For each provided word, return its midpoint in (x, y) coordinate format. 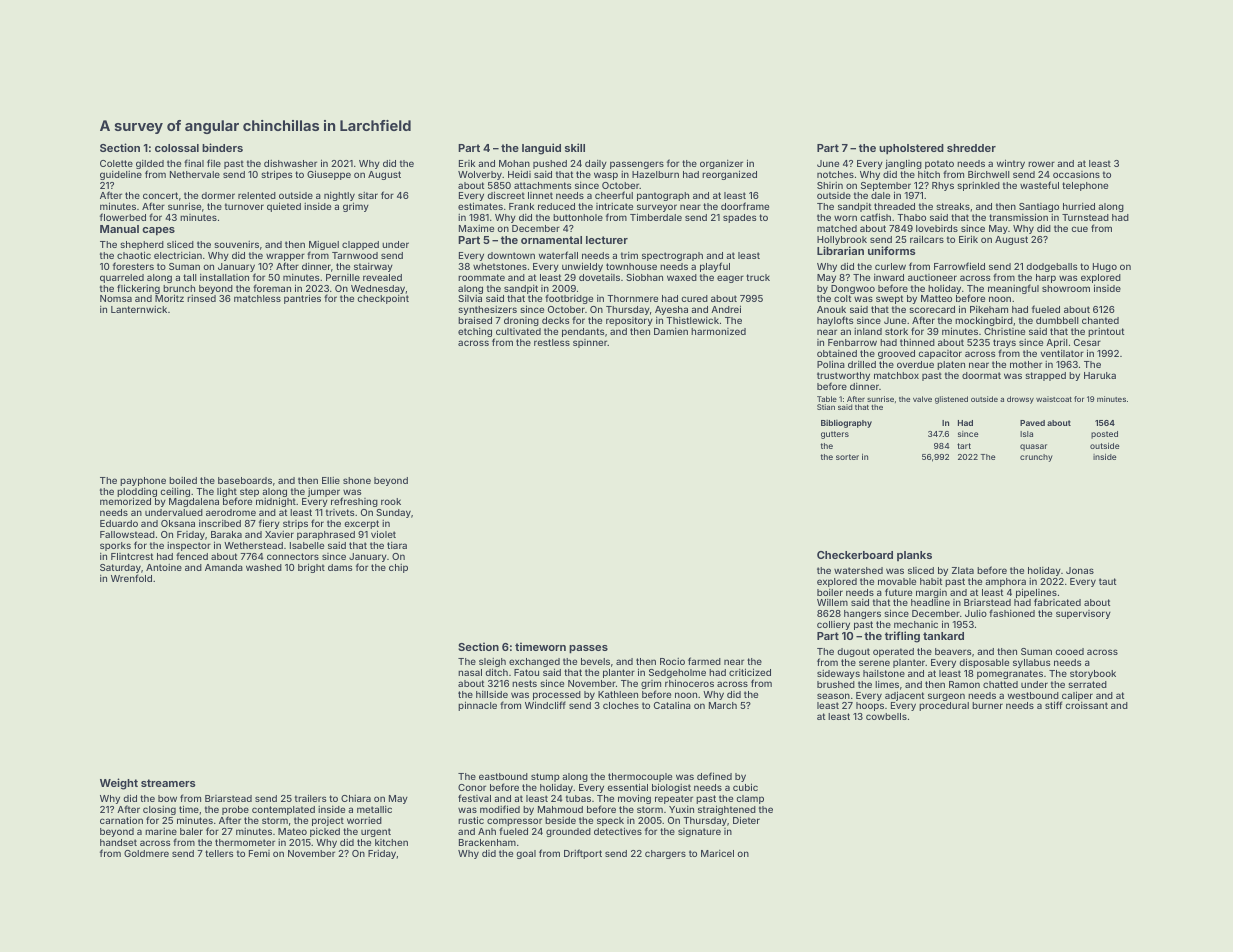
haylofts (835, 321)
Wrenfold (131, 578)
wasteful (1039, 185)
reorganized (729, 175)
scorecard (932, 309)
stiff (1053, 705)
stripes (277, 175)
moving (634, 799)
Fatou (526, 672)
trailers (311, 798)
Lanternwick (139, 309)
